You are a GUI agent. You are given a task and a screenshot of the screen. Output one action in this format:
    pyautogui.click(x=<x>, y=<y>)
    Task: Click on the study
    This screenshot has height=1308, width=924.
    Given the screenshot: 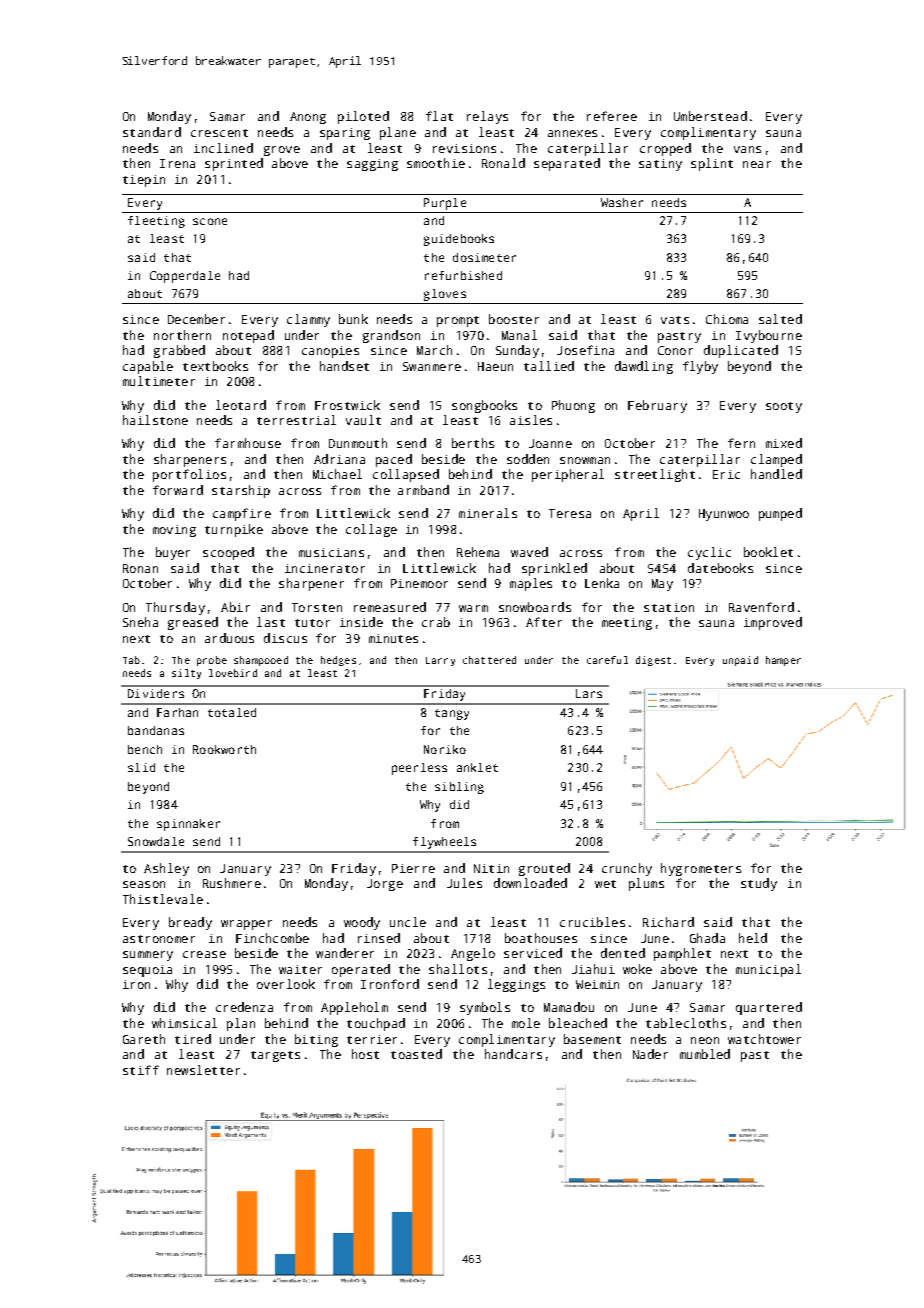 What is the action you would take?
    pyautogui.click(x=759, y=884)
